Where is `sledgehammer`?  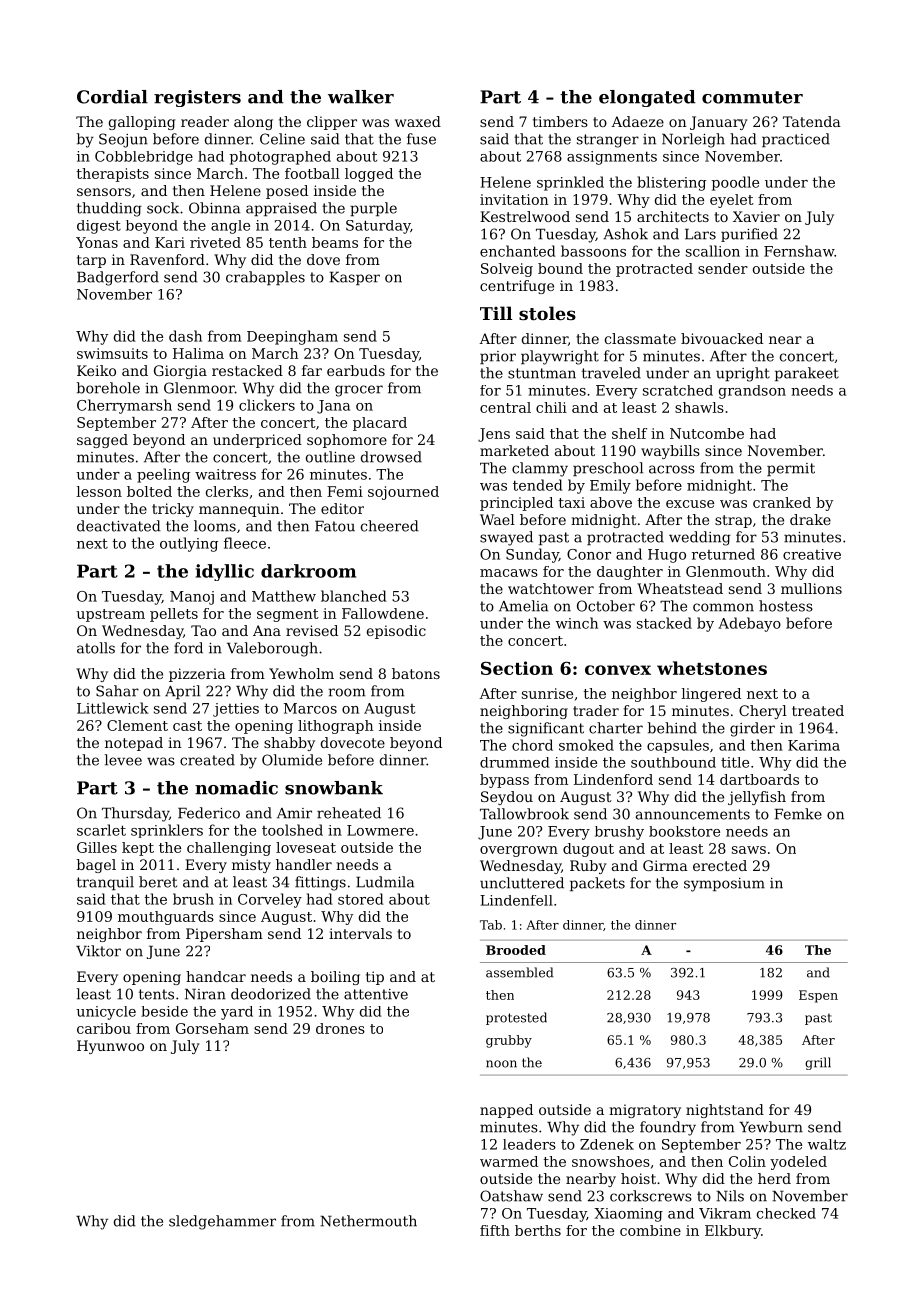 sledgehammer is located at coordinates (222, 1222).
